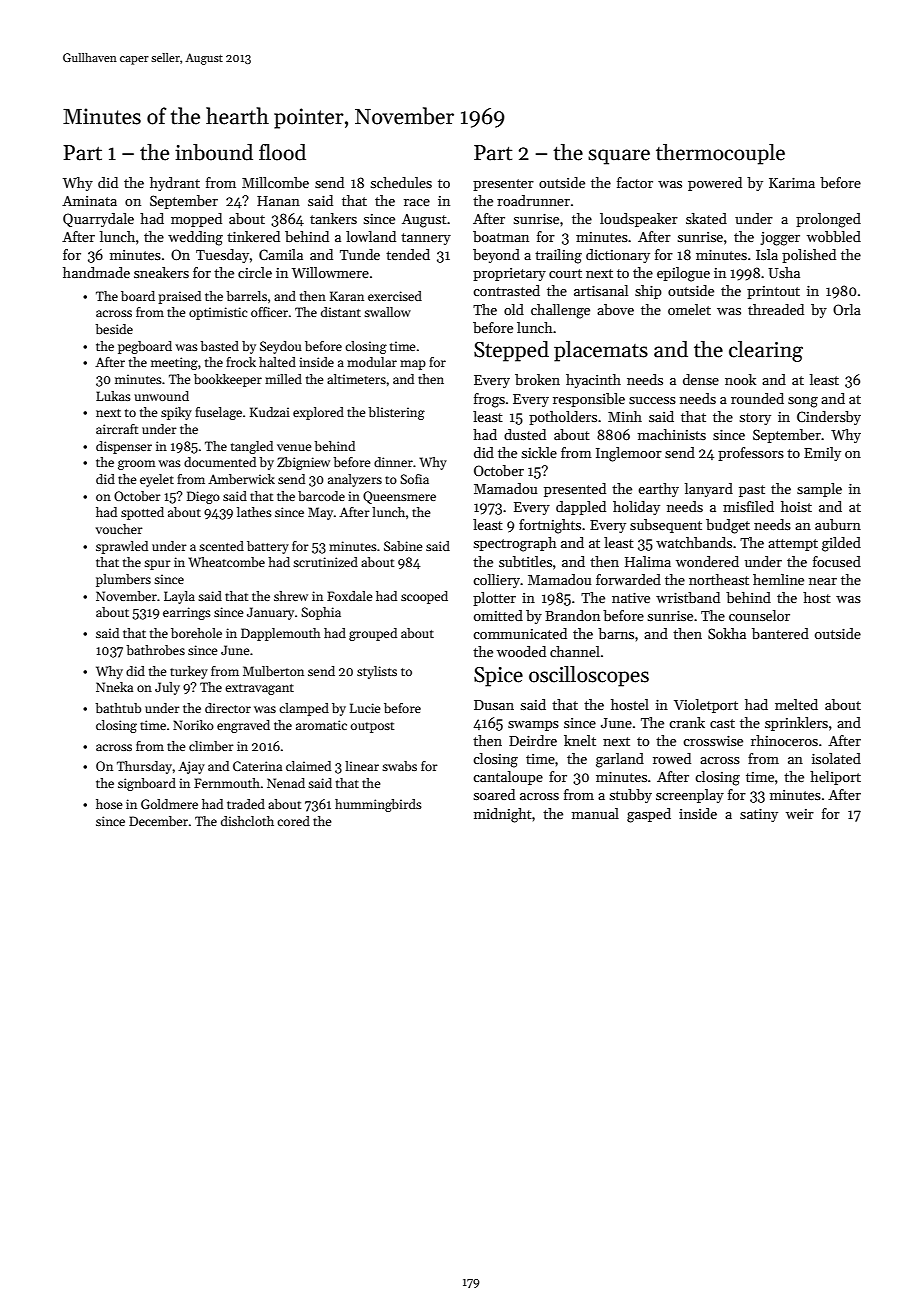 The width and height of the page is (924, 1308). I want to click on Lukas, so click(113, 396).
